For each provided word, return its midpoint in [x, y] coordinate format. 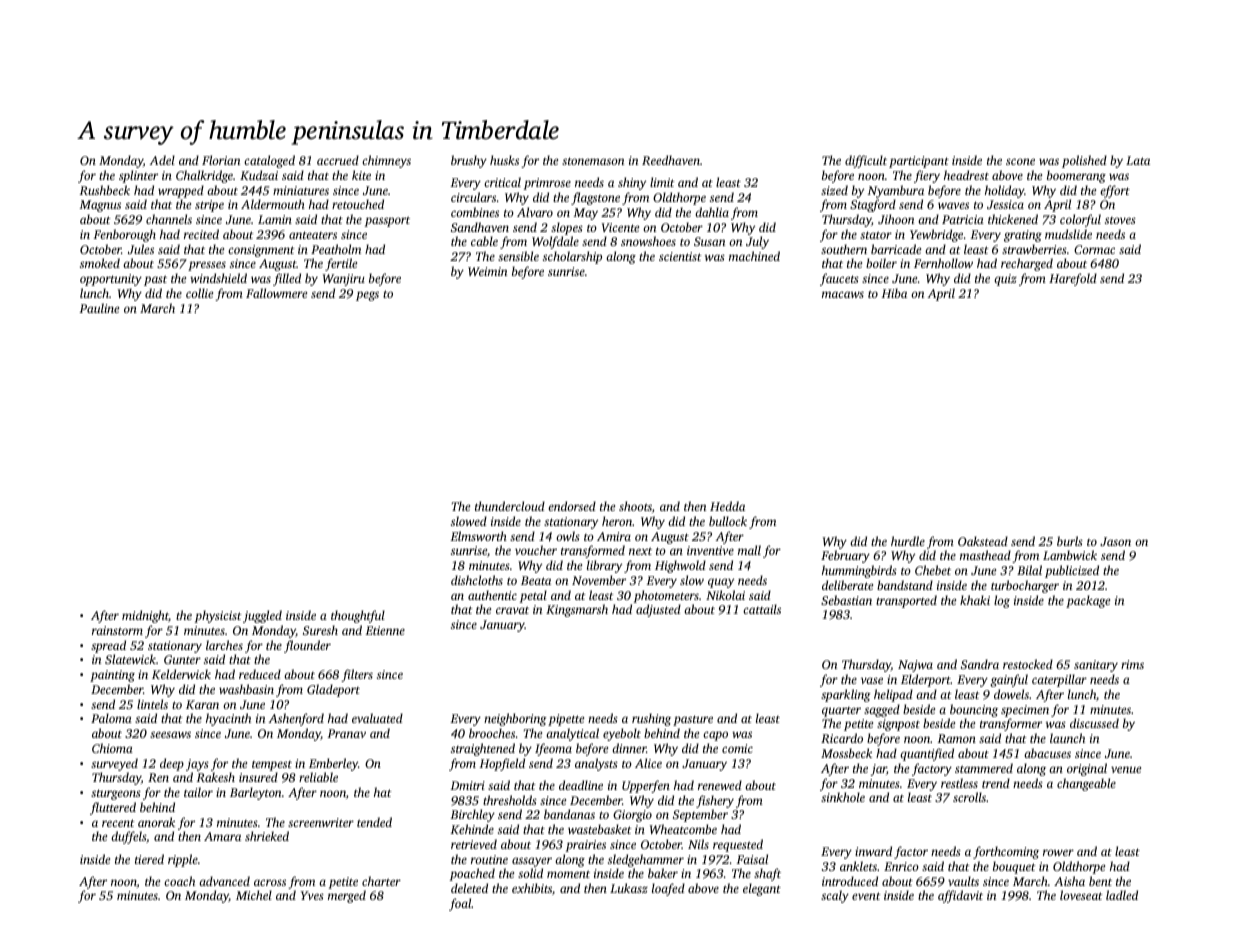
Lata [1138, 160]
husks [504, 160]
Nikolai [725, 595]
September [700, 815]
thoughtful [358, 616]
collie [199, 293]
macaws [843, 294]
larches [224, 645]
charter [381, 881]
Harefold [1073, 279]
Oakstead [983, 541]
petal [533, 596]
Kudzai [259, 175]
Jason [1115, 541]
